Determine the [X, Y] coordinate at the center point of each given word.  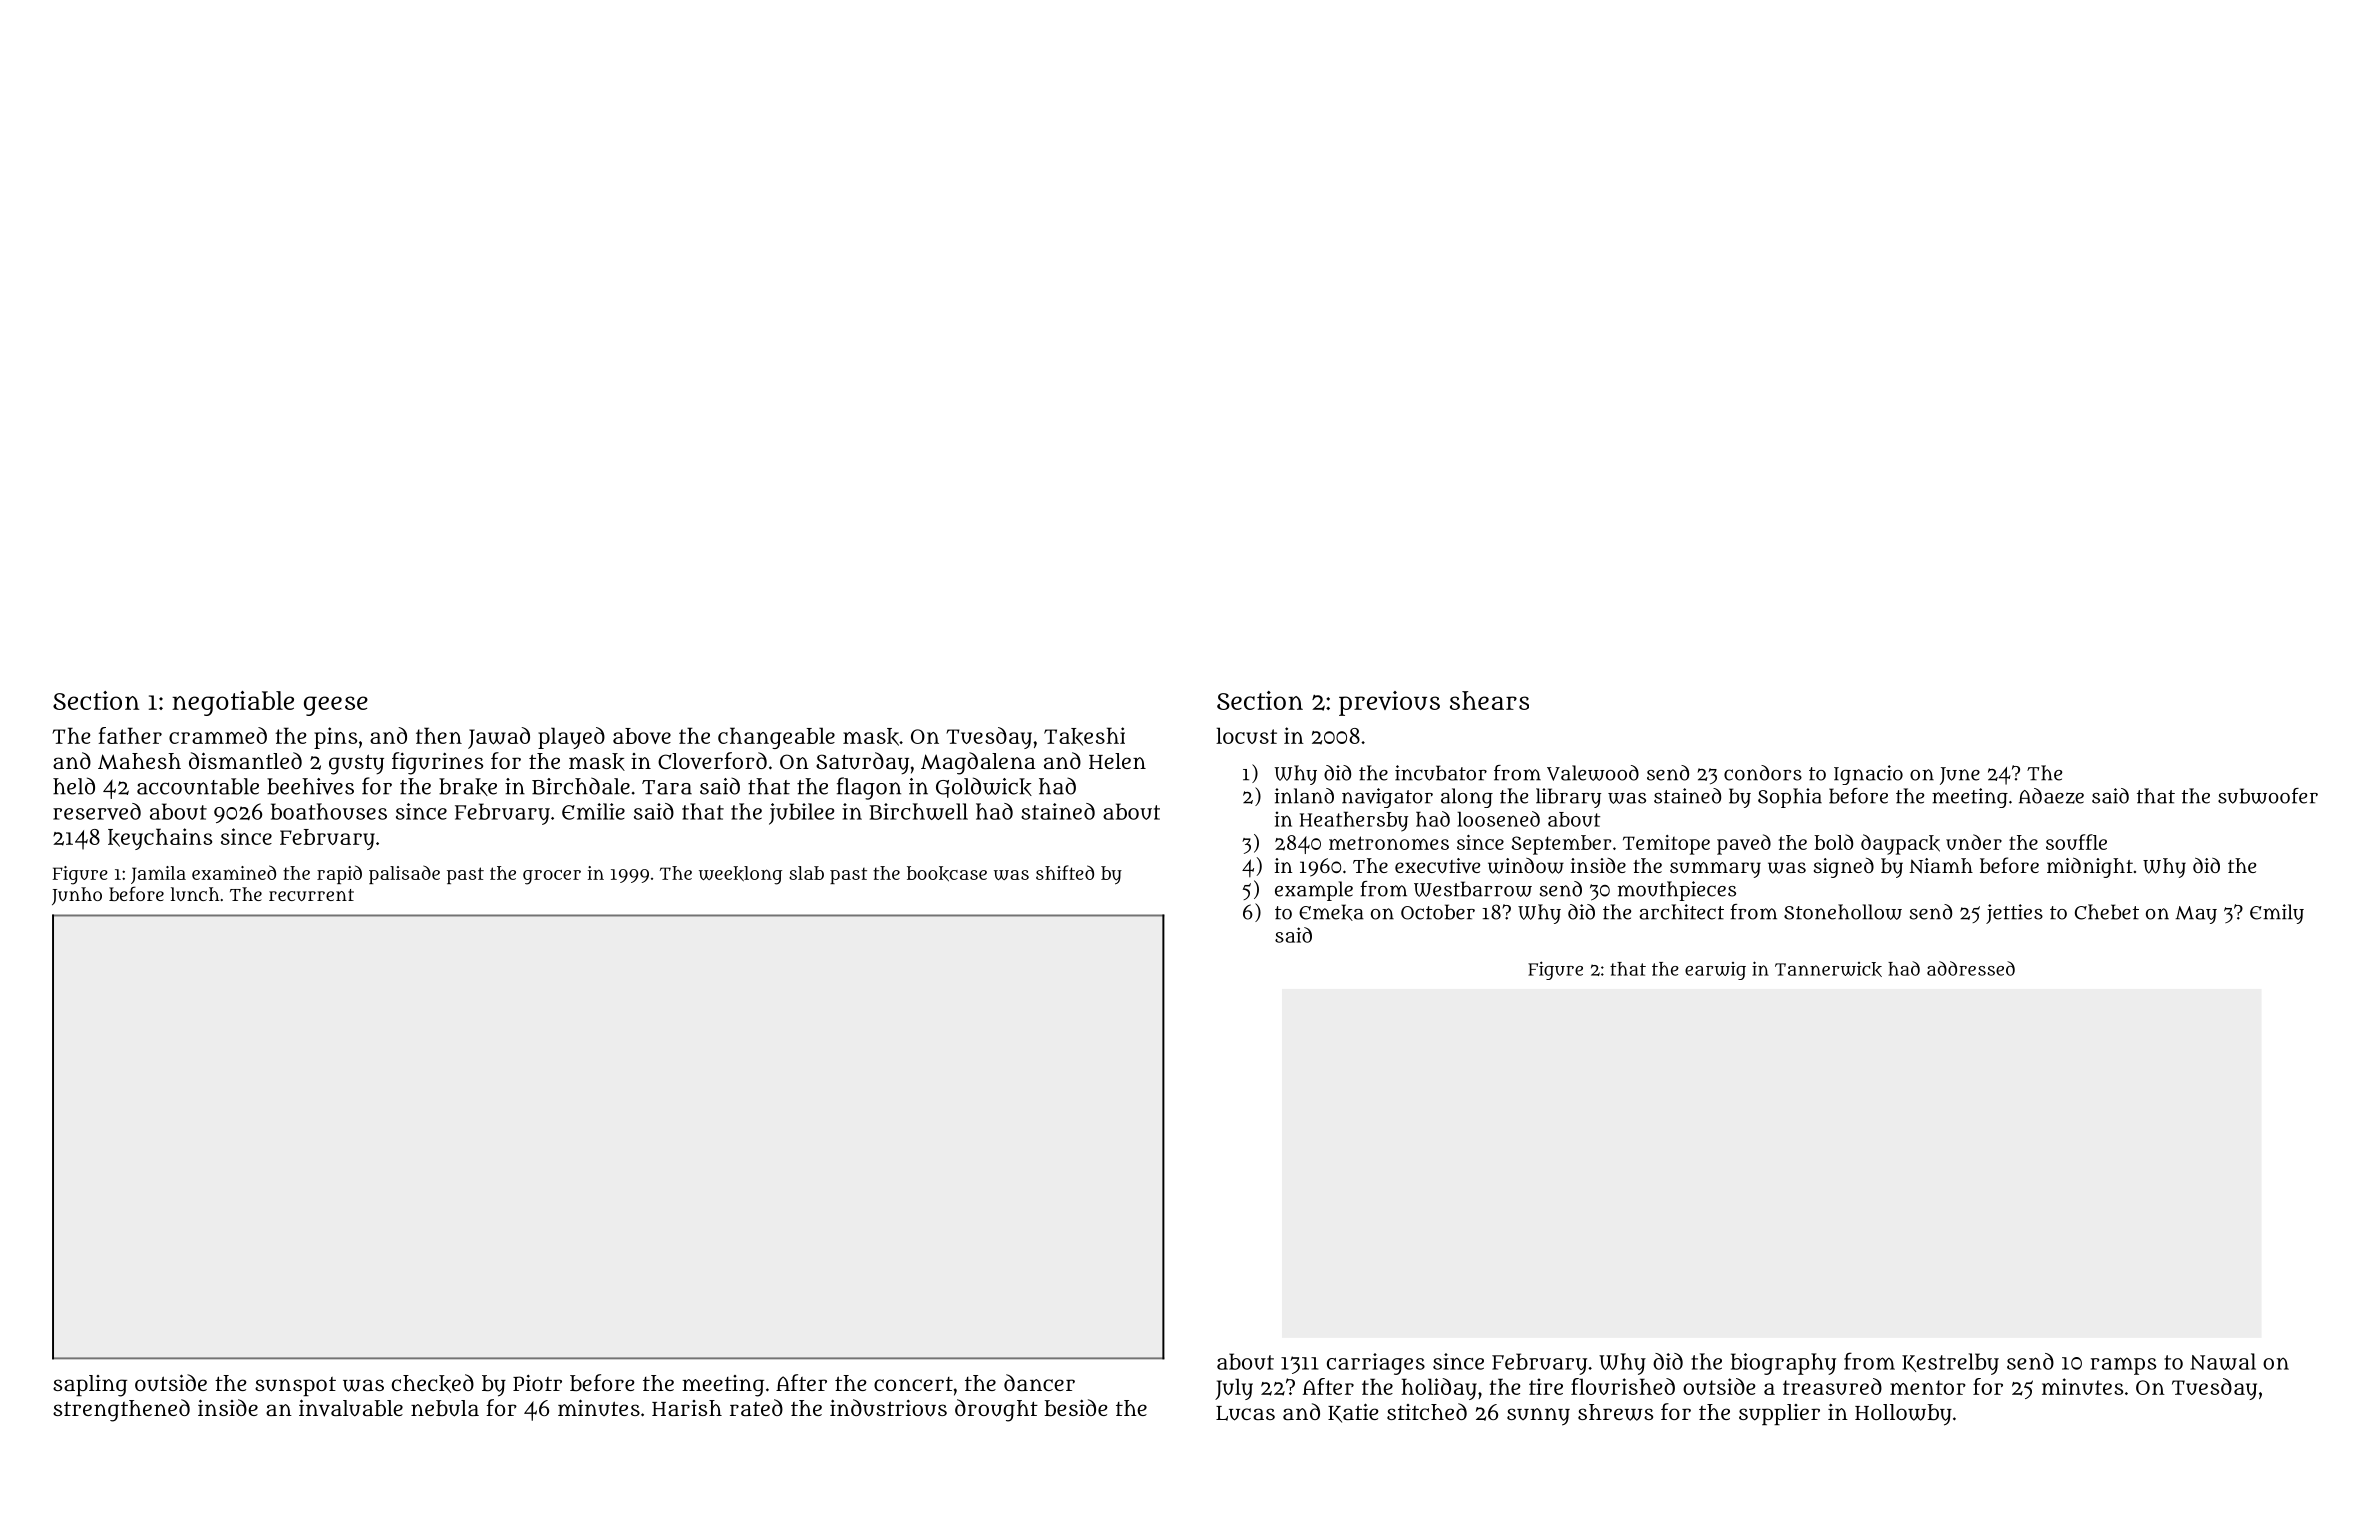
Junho [77, 896]
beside [1076, 1408]
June [1960, 776]
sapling [90, 1386]
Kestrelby [1950, 1364]
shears [1489, 700]
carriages [1376, 1364]
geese [336, 706]
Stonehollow [1843, 912]
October [1438, 912]
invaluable [351, 1408]
